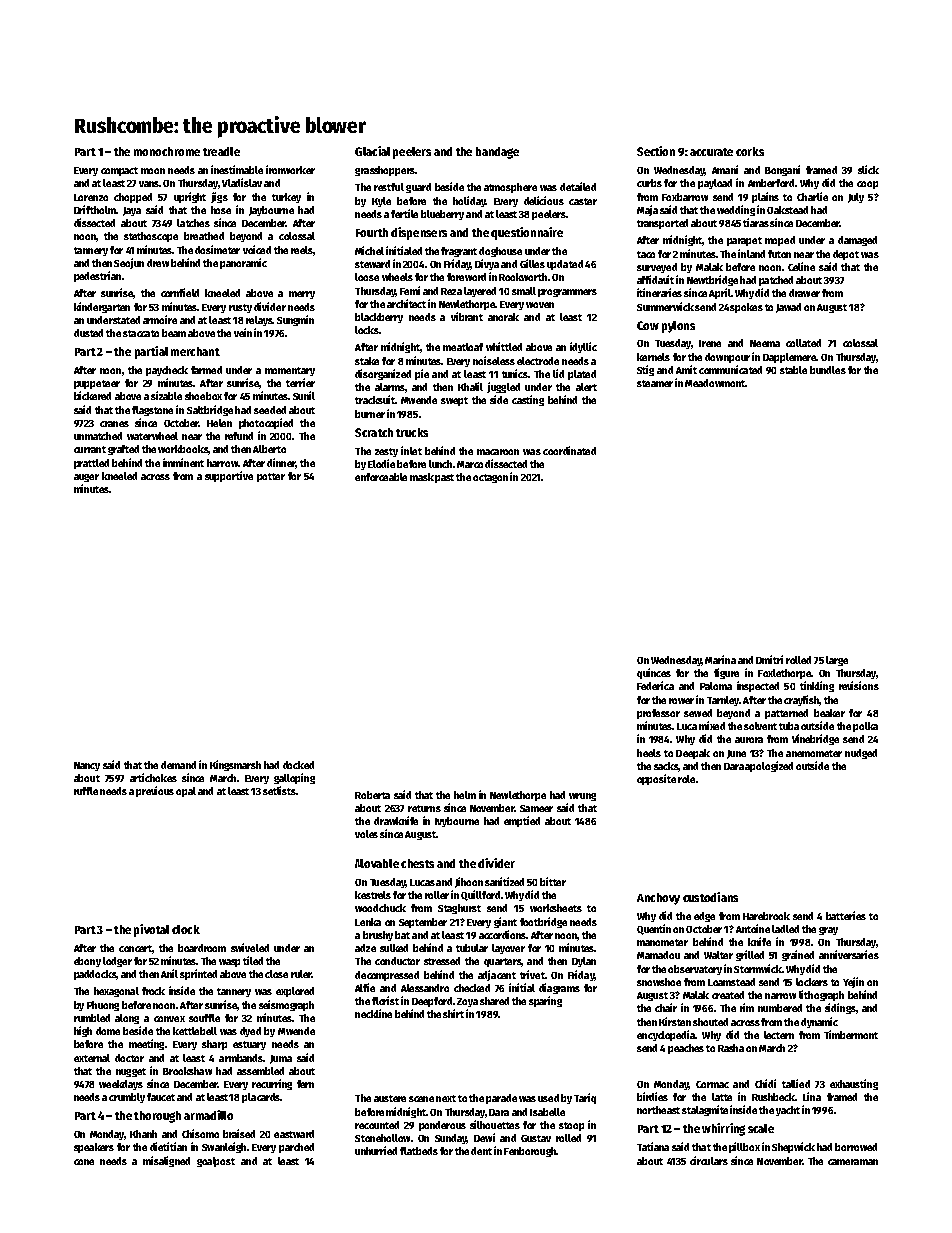  I want to click on lunch, so click(440, 464).
